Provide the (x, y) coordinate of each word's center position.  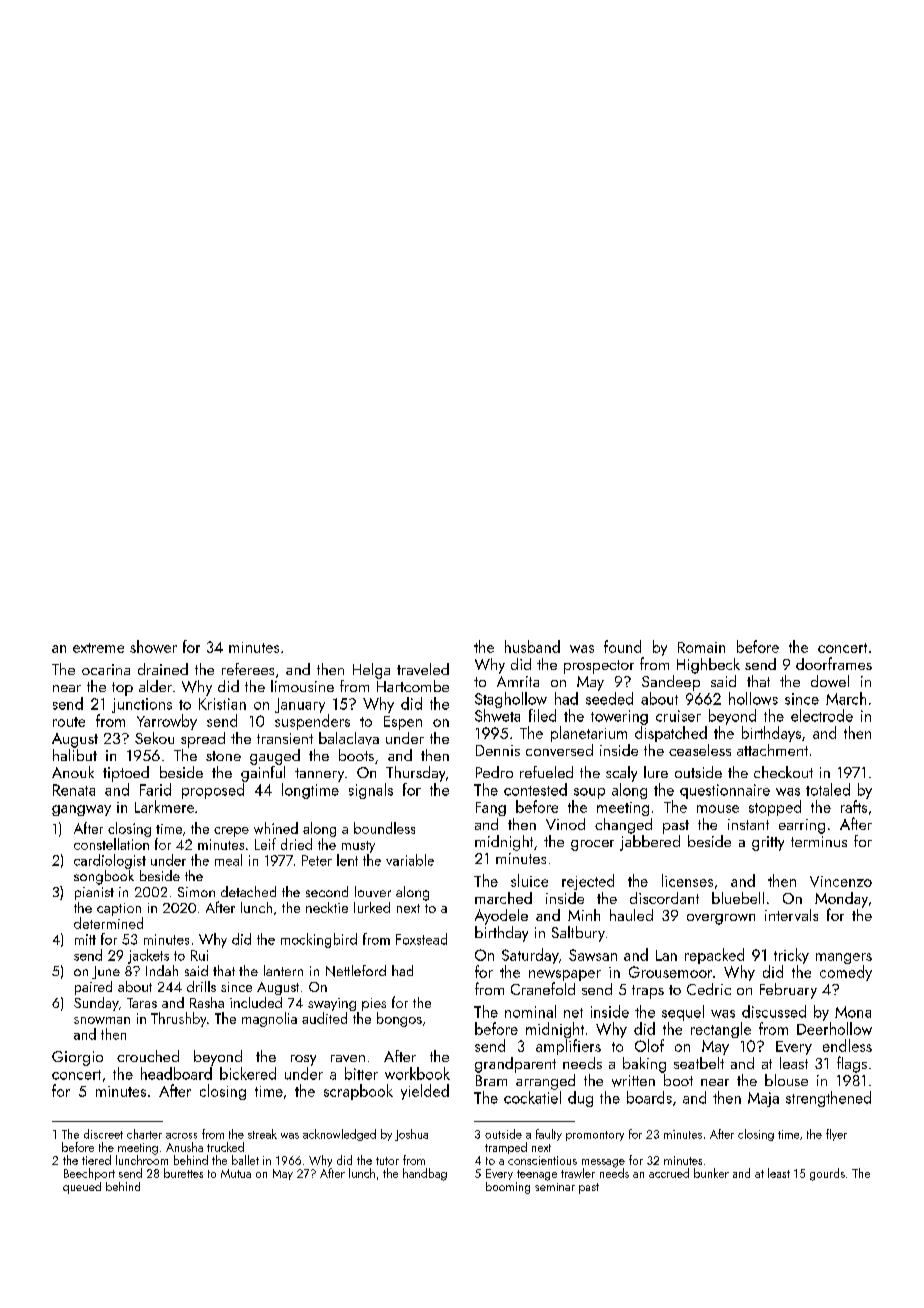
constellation (111, 844)
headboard (176, 1073)
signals (371, 791)
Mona (853, 1012)
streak (262, 1134)
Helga (371, 671)
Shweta (497, 715)
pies (374, 1004)
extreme (98, 648)
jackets (148, 956)
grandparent (515, 1065)
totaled (828, 789)
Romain (701, 647)
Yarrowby (167, 722)
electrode (822, 715)
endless (847, 1045)
